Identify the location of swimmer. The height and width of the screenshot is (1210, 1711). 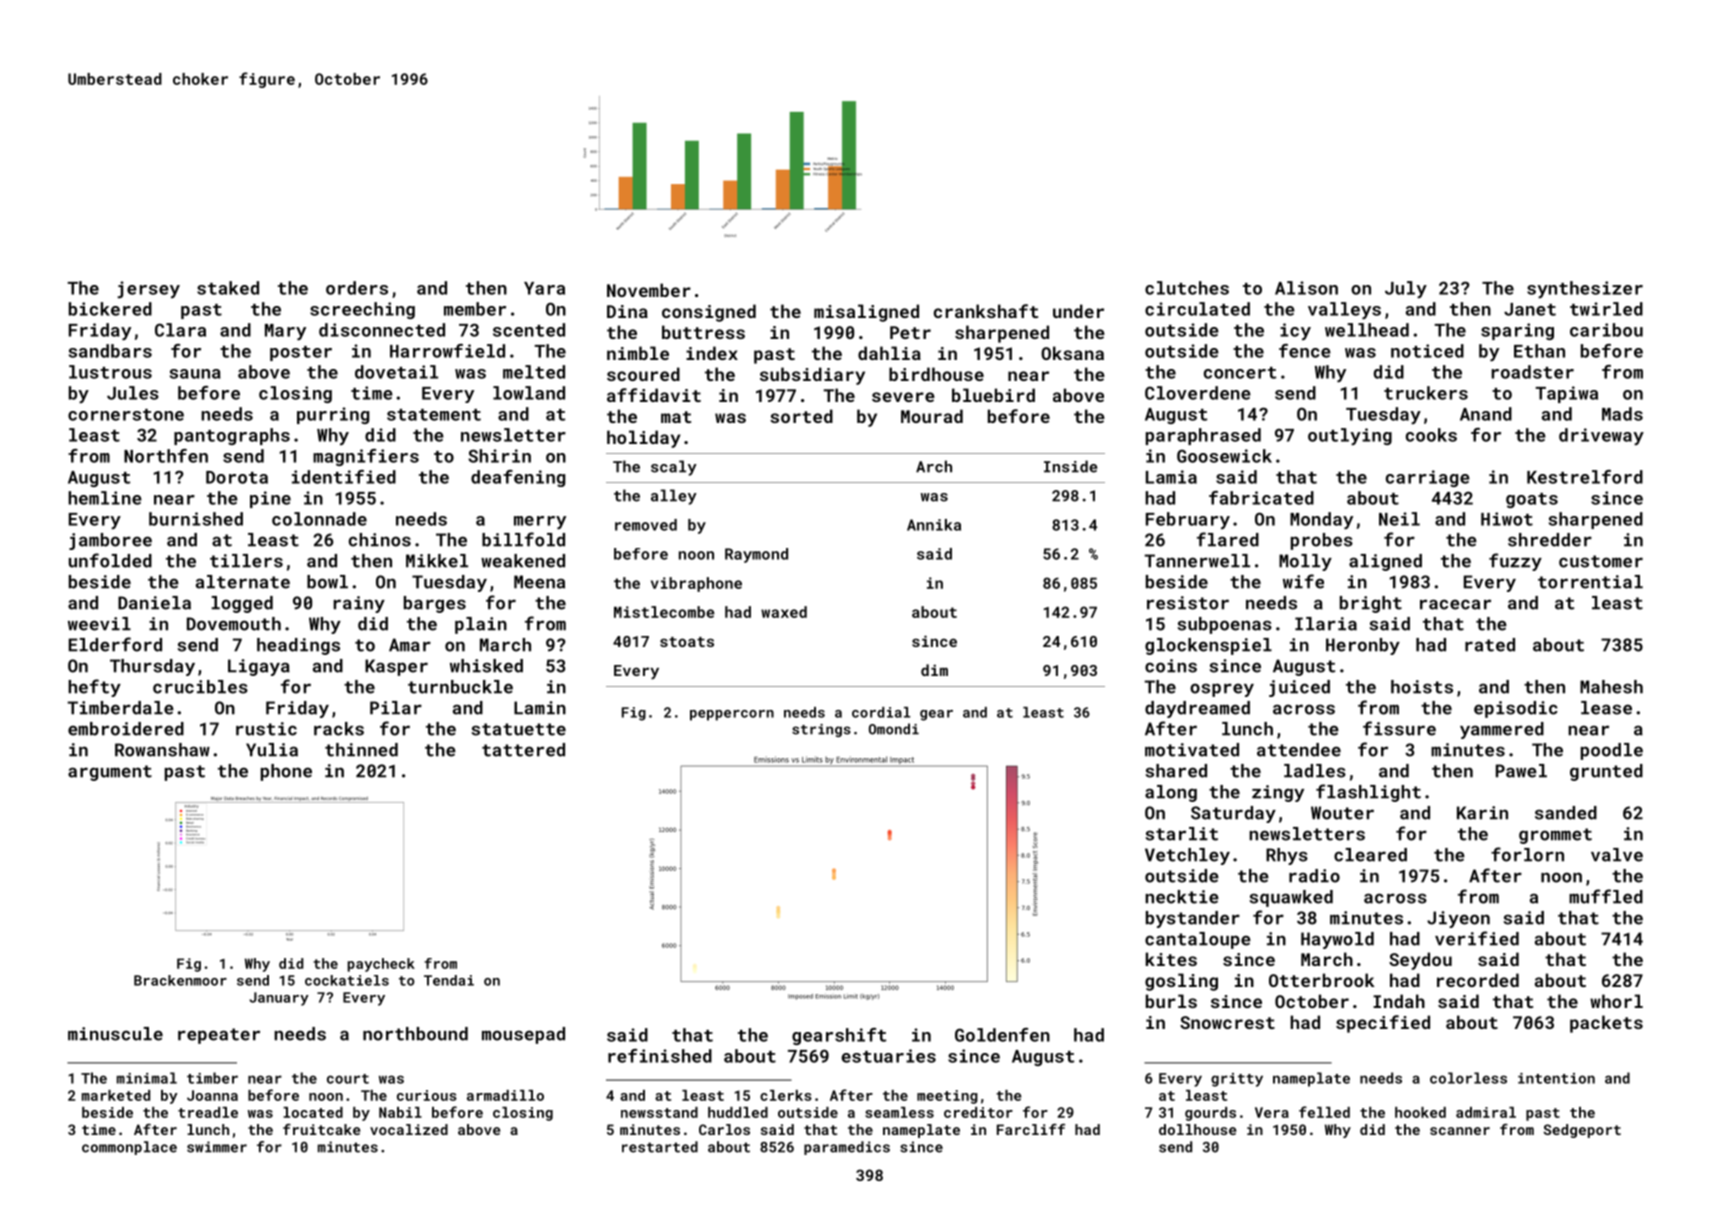
(217, 1147).
